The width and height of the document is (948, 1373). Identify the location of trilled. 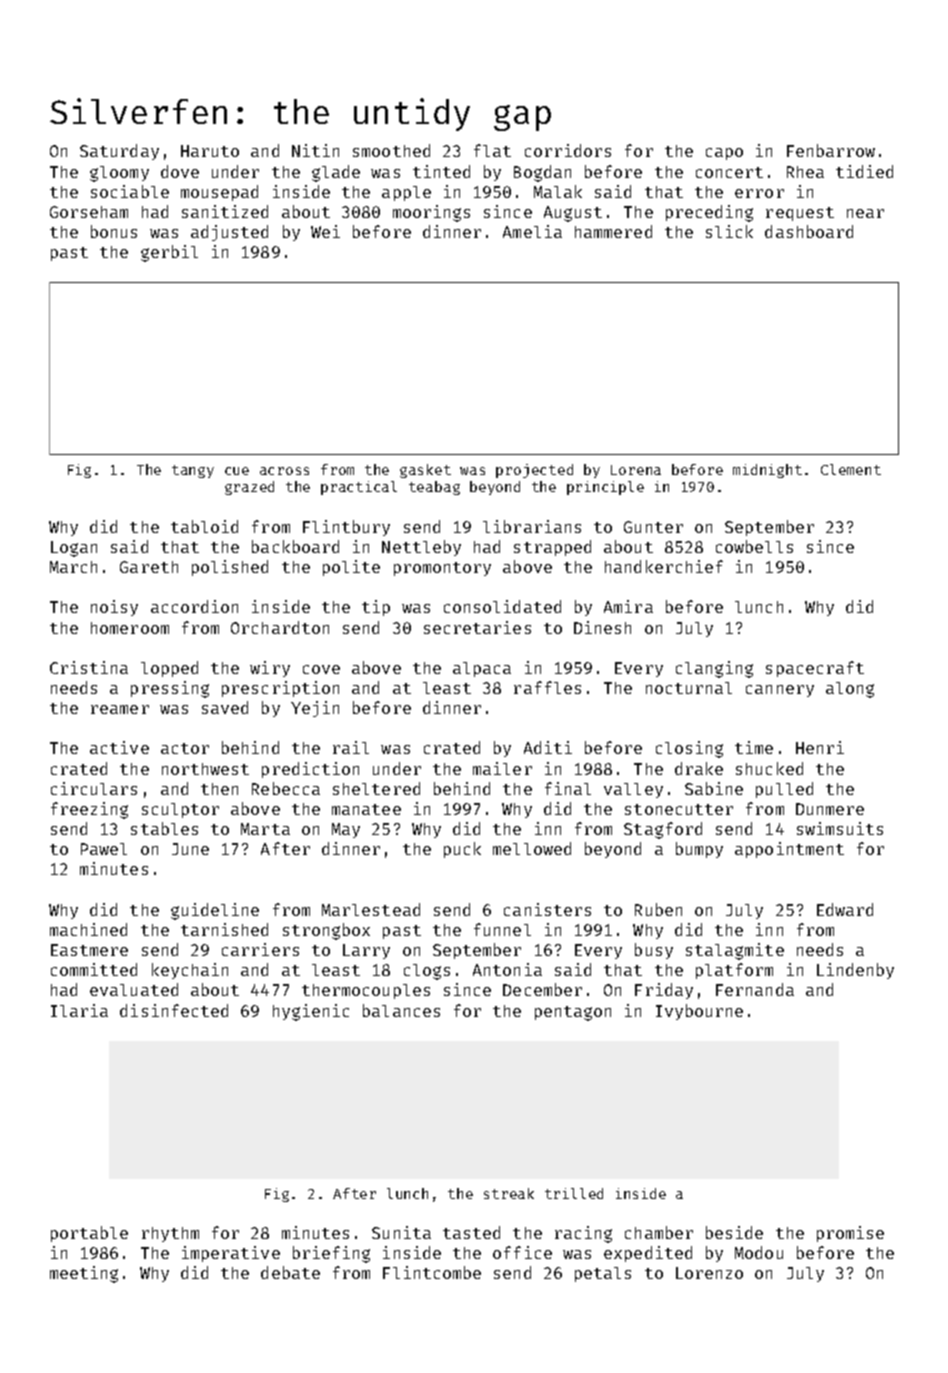
(574, 1193).
